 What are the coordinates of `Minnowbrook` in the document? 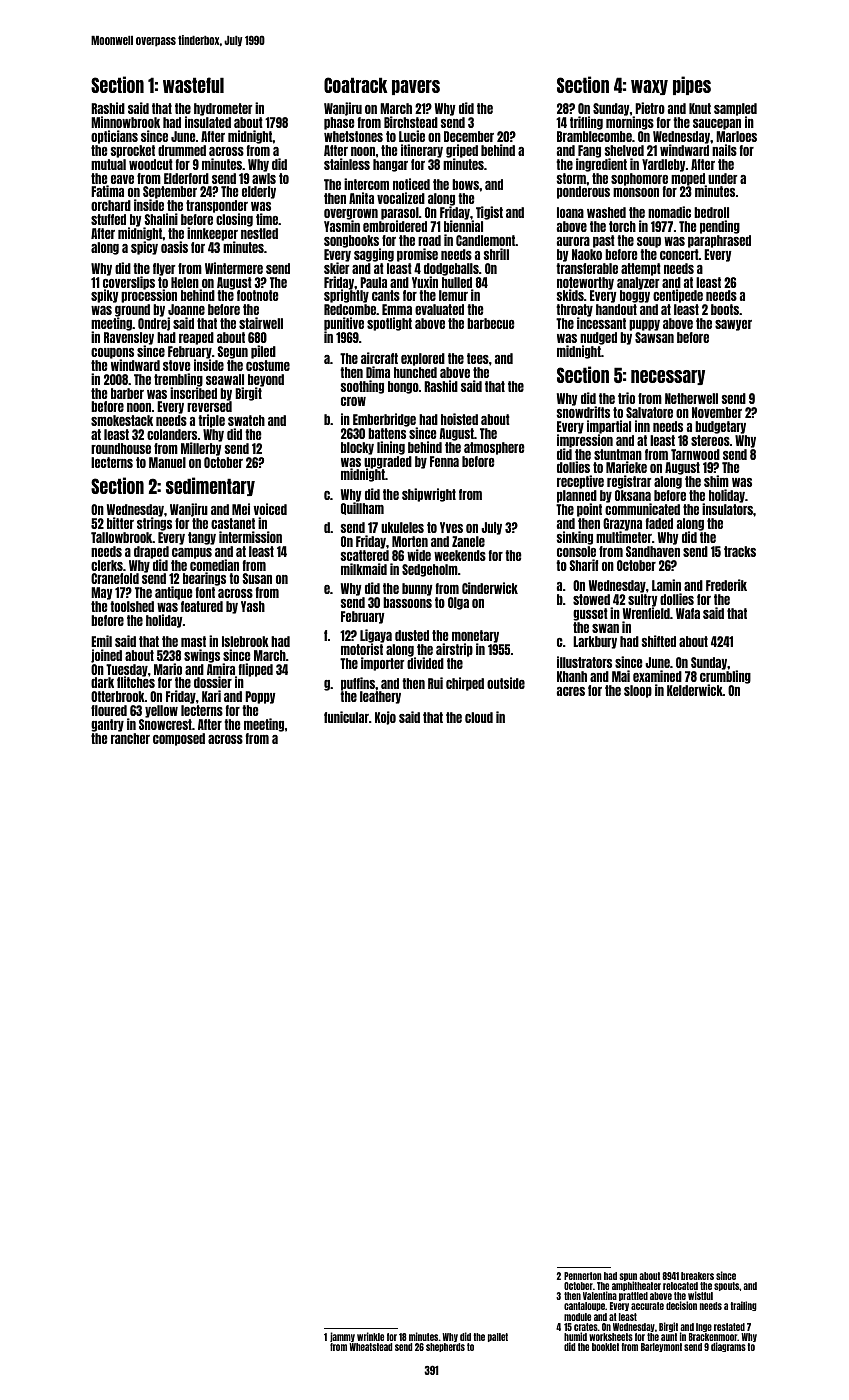 It's located at (125, 122).
